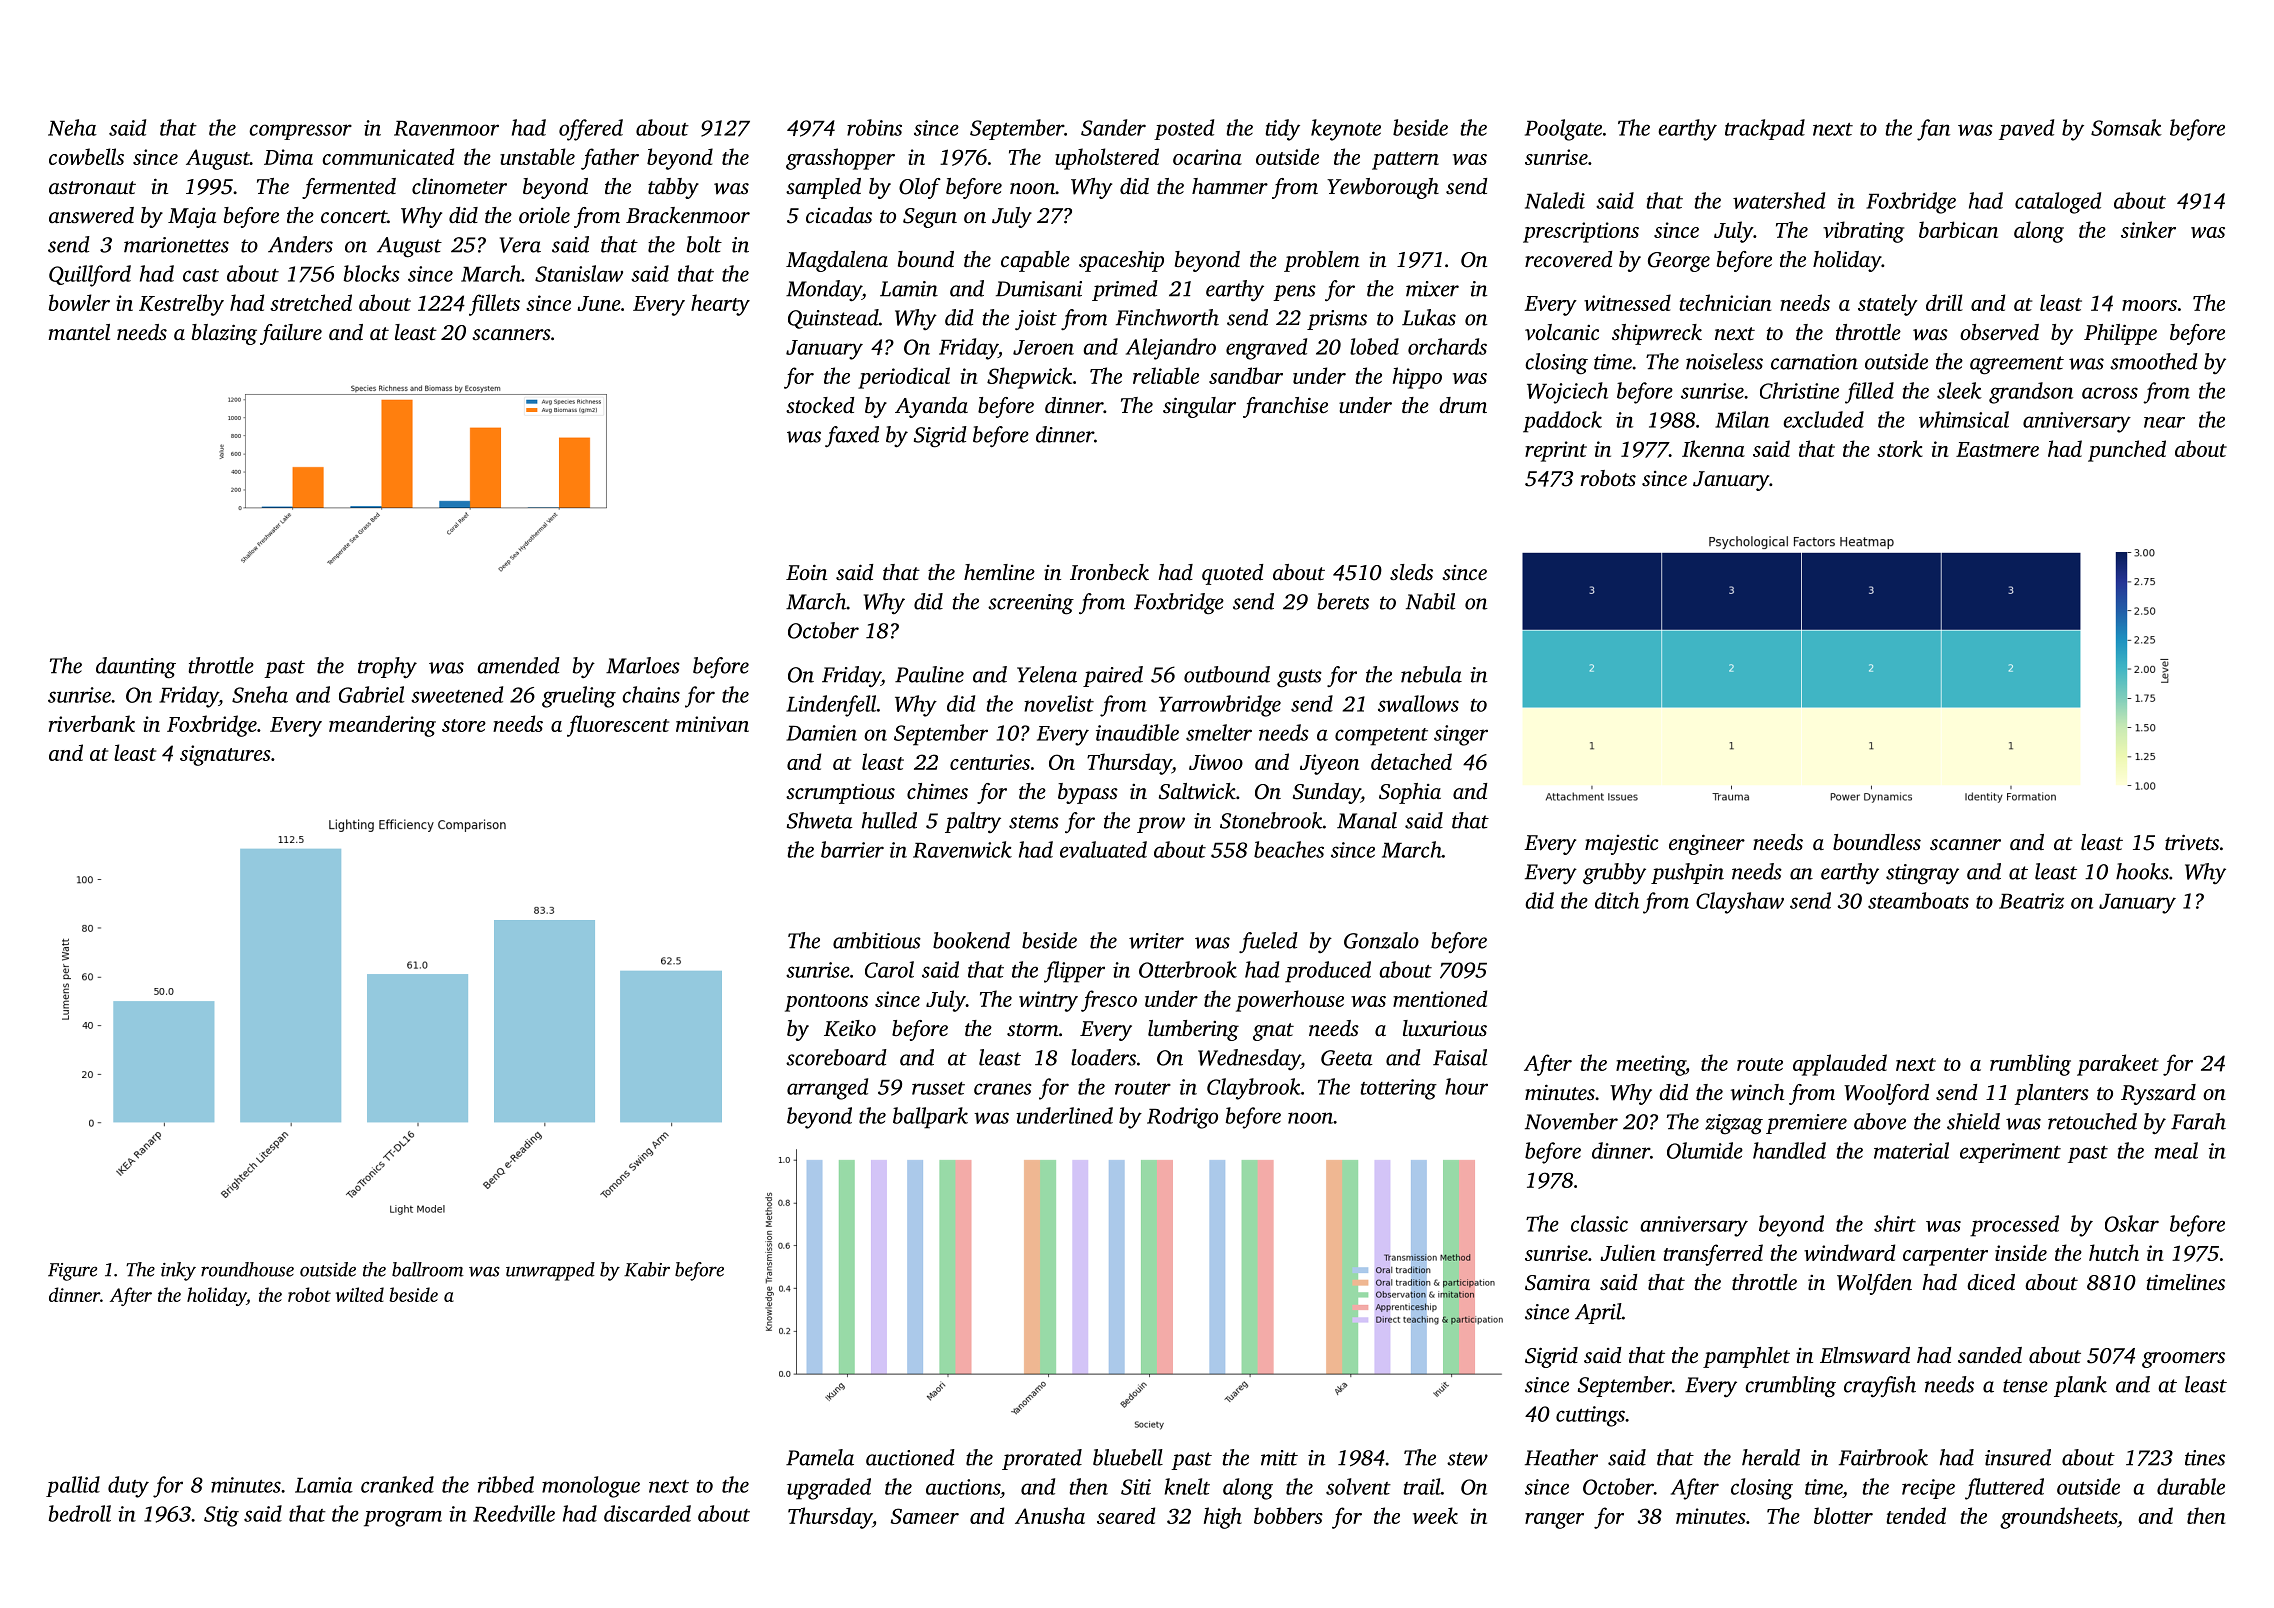 Image resolution: width=2274 pixels, height=1608 pixels. I want to click on Kestrelby, so click(181, 305).
